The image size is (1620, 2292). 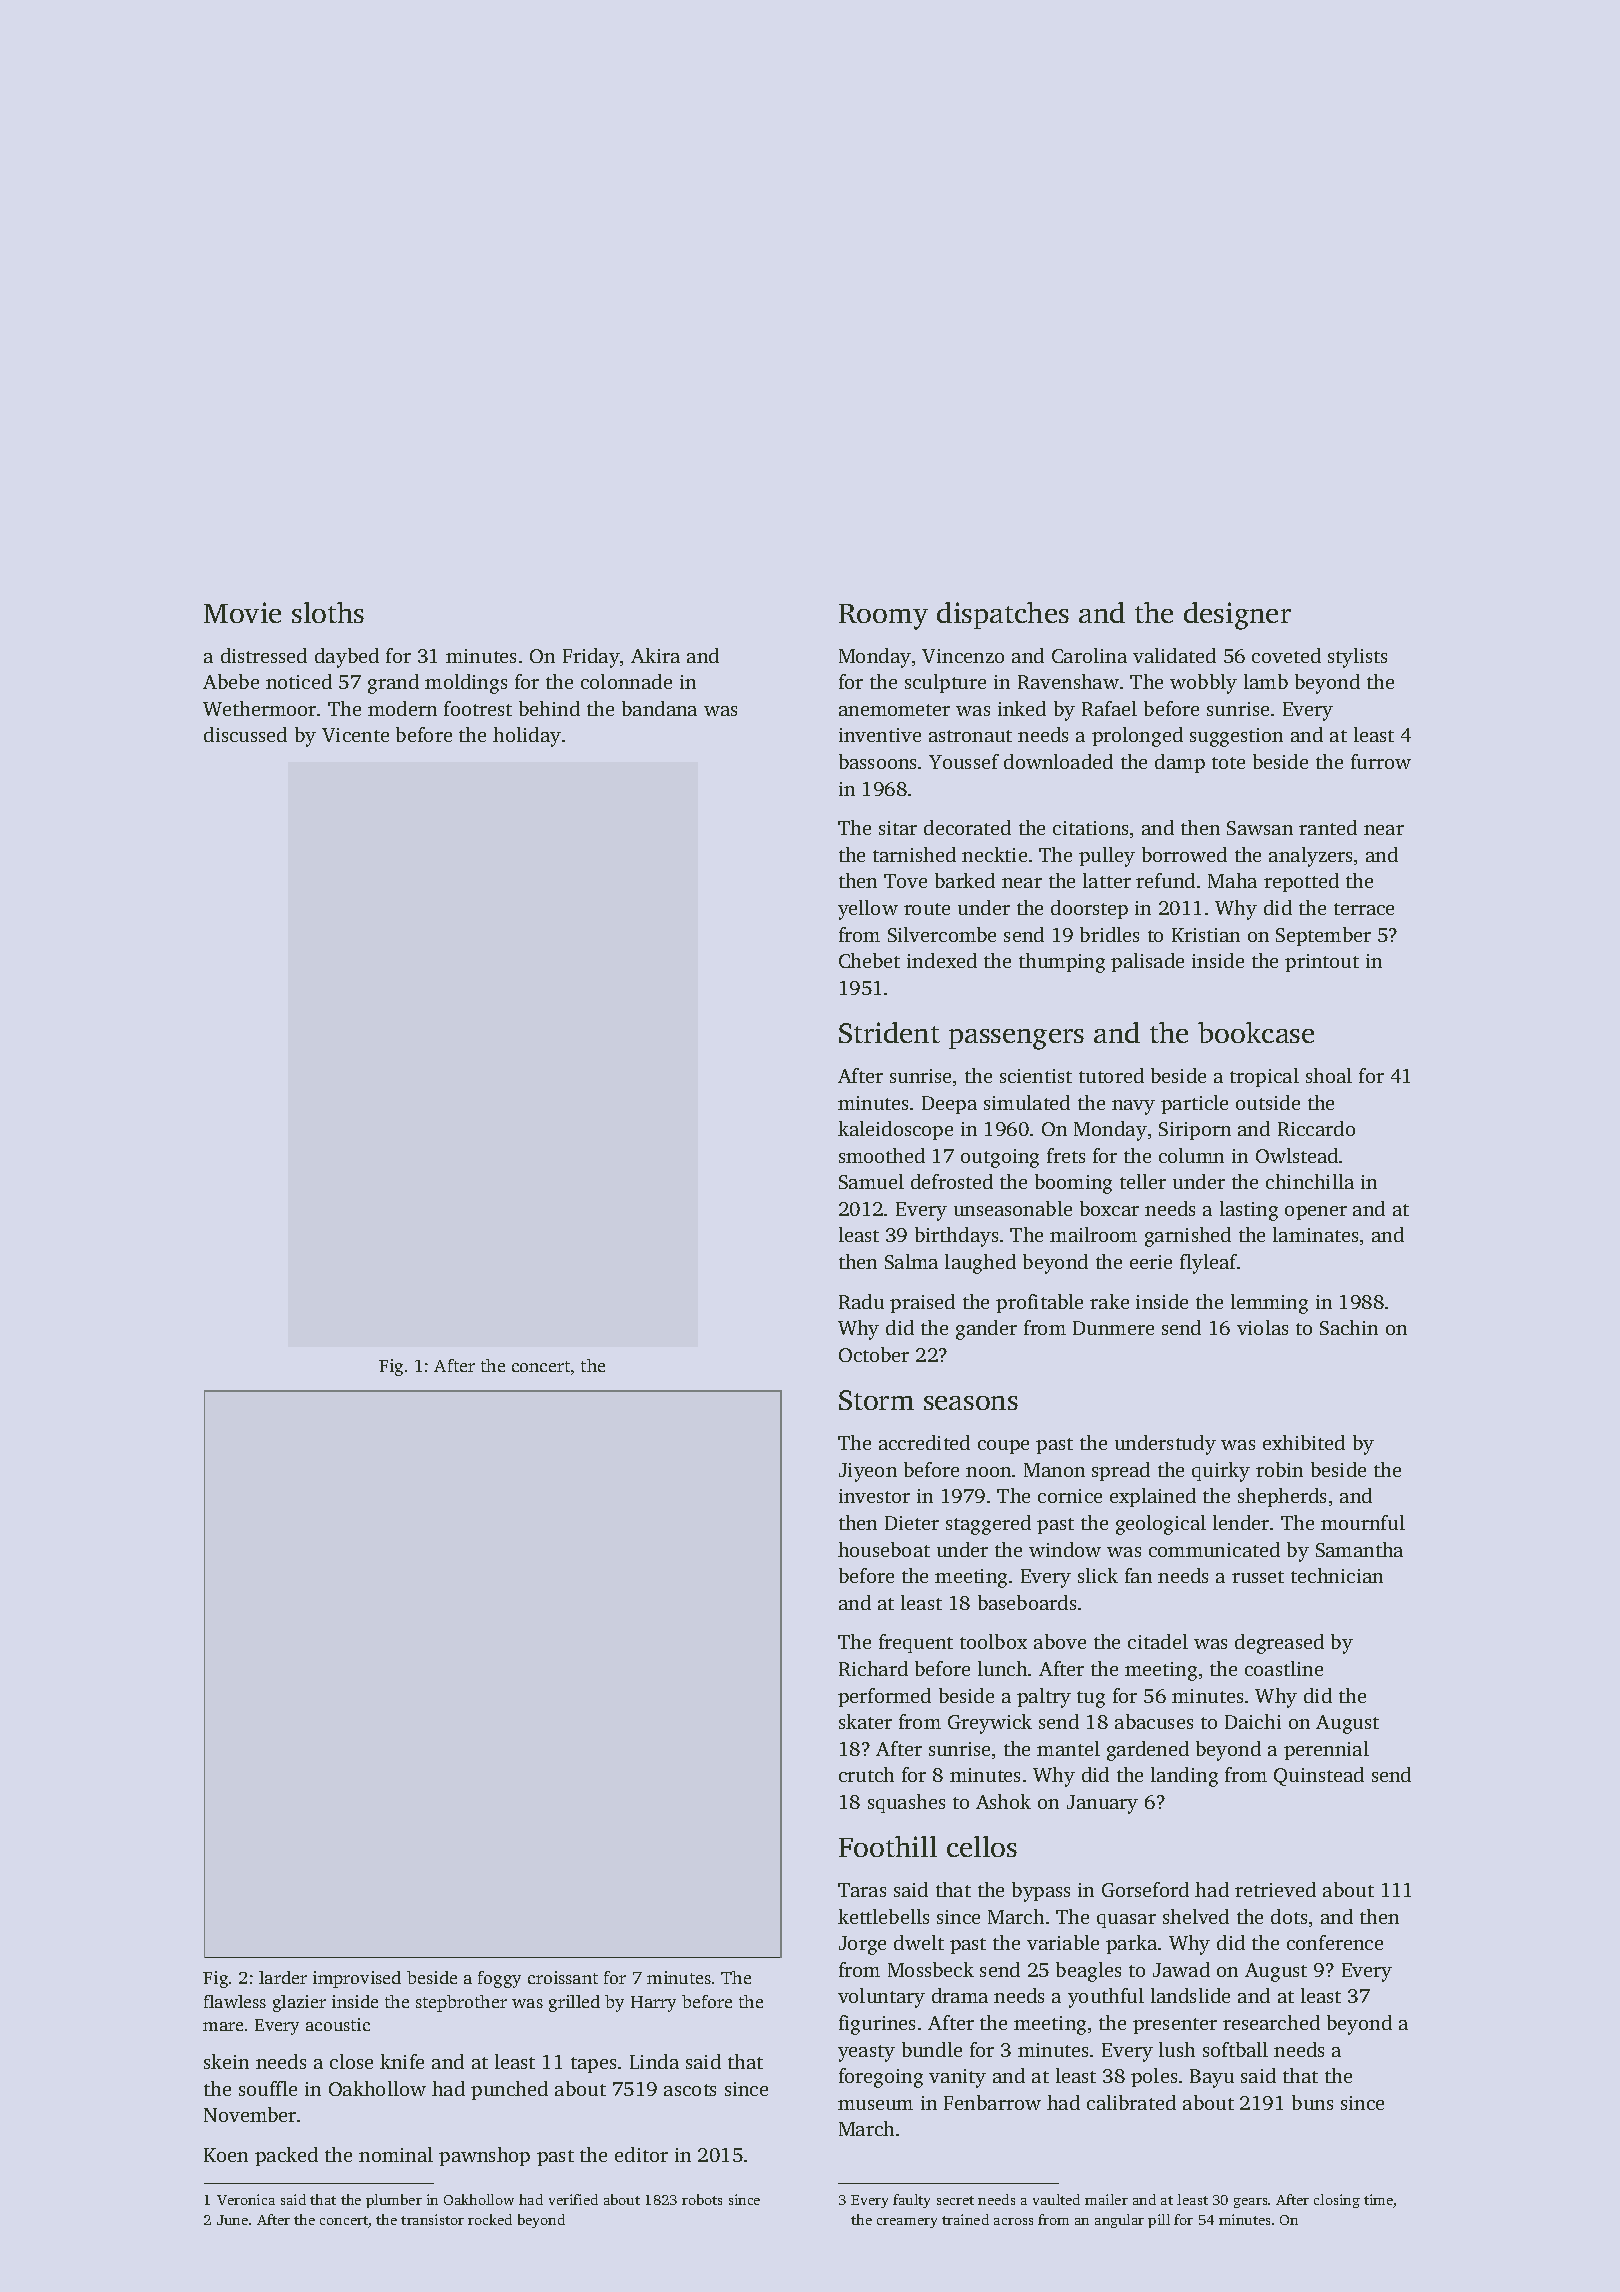 I want to click on sloths, so click(x=328, y=612).
